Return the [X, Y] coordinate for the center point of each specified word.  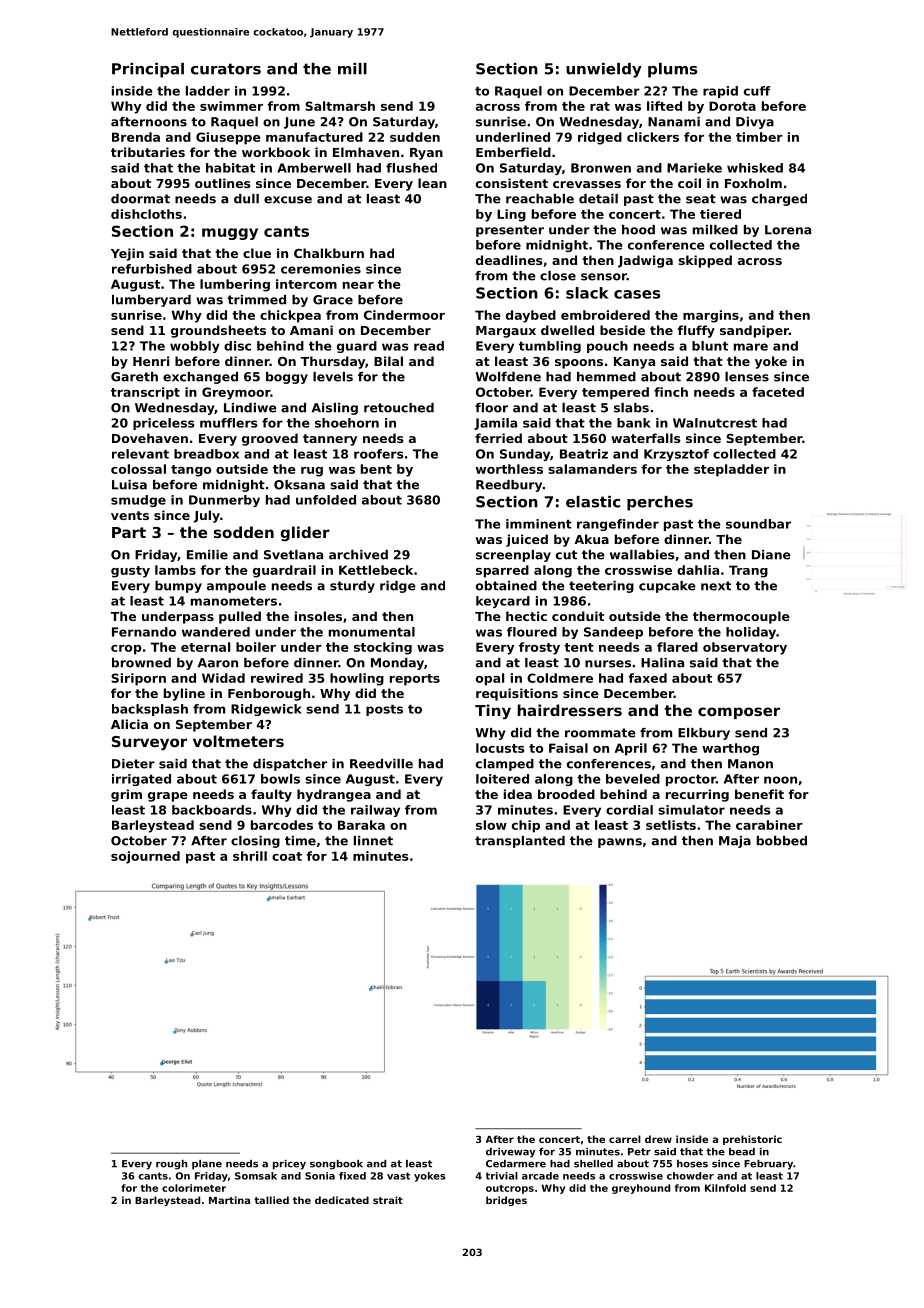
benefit [759, 794]
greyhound [641, 1189]
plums [672, 70]
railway [375, 811]
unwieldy [604, 70]
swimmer [231, 106]
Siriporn [138, 679]
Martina [229, 1200]
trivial [502, 1176]
